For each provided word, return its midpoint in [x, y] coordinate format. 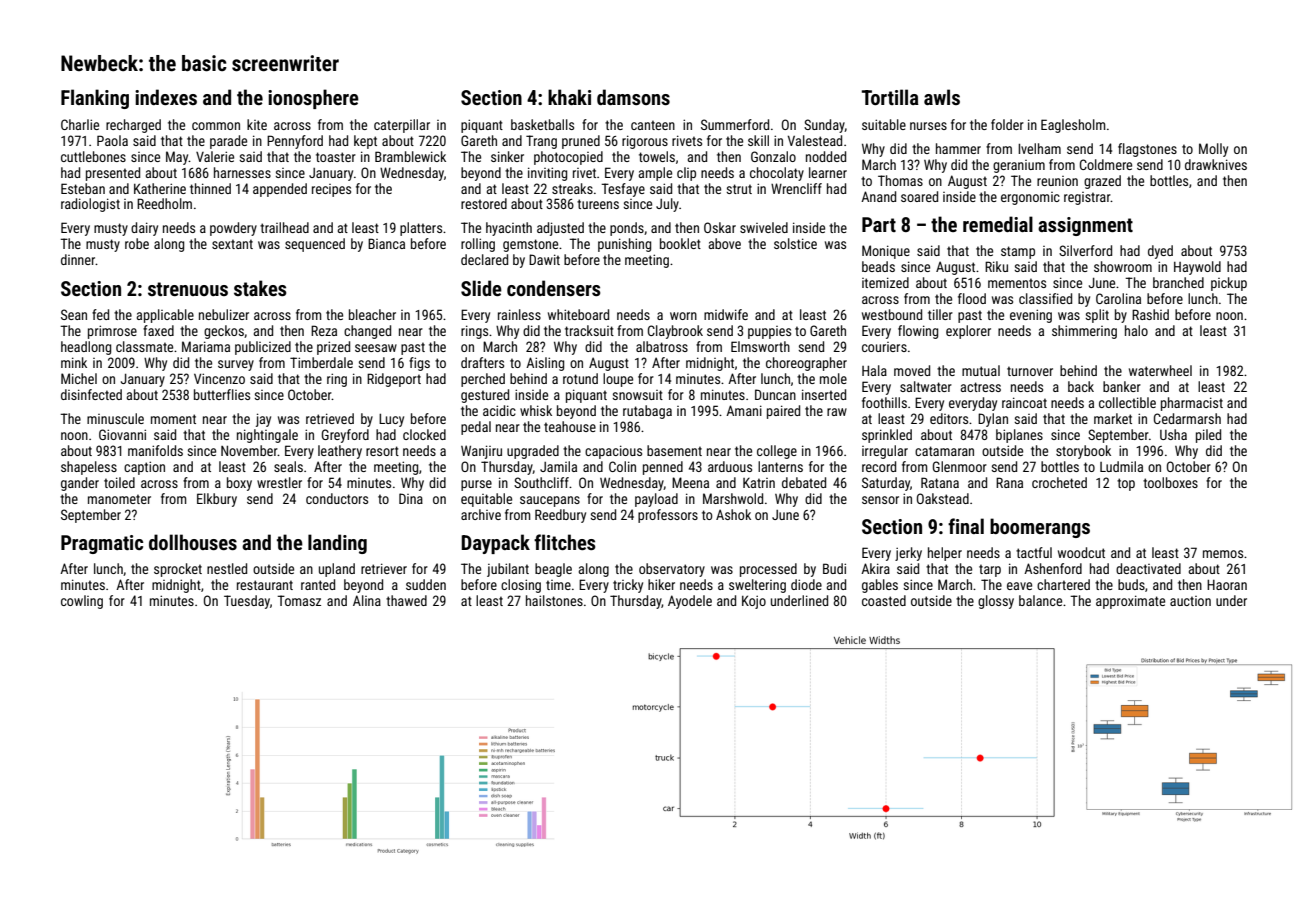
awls [942, 97]
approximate [1130, 602]
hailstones [554, 600]
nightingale [267, 436]
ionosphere [313, 99]
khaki [569, 97]
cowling [82, 602]
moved [912, 370]
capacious [613, 452]
